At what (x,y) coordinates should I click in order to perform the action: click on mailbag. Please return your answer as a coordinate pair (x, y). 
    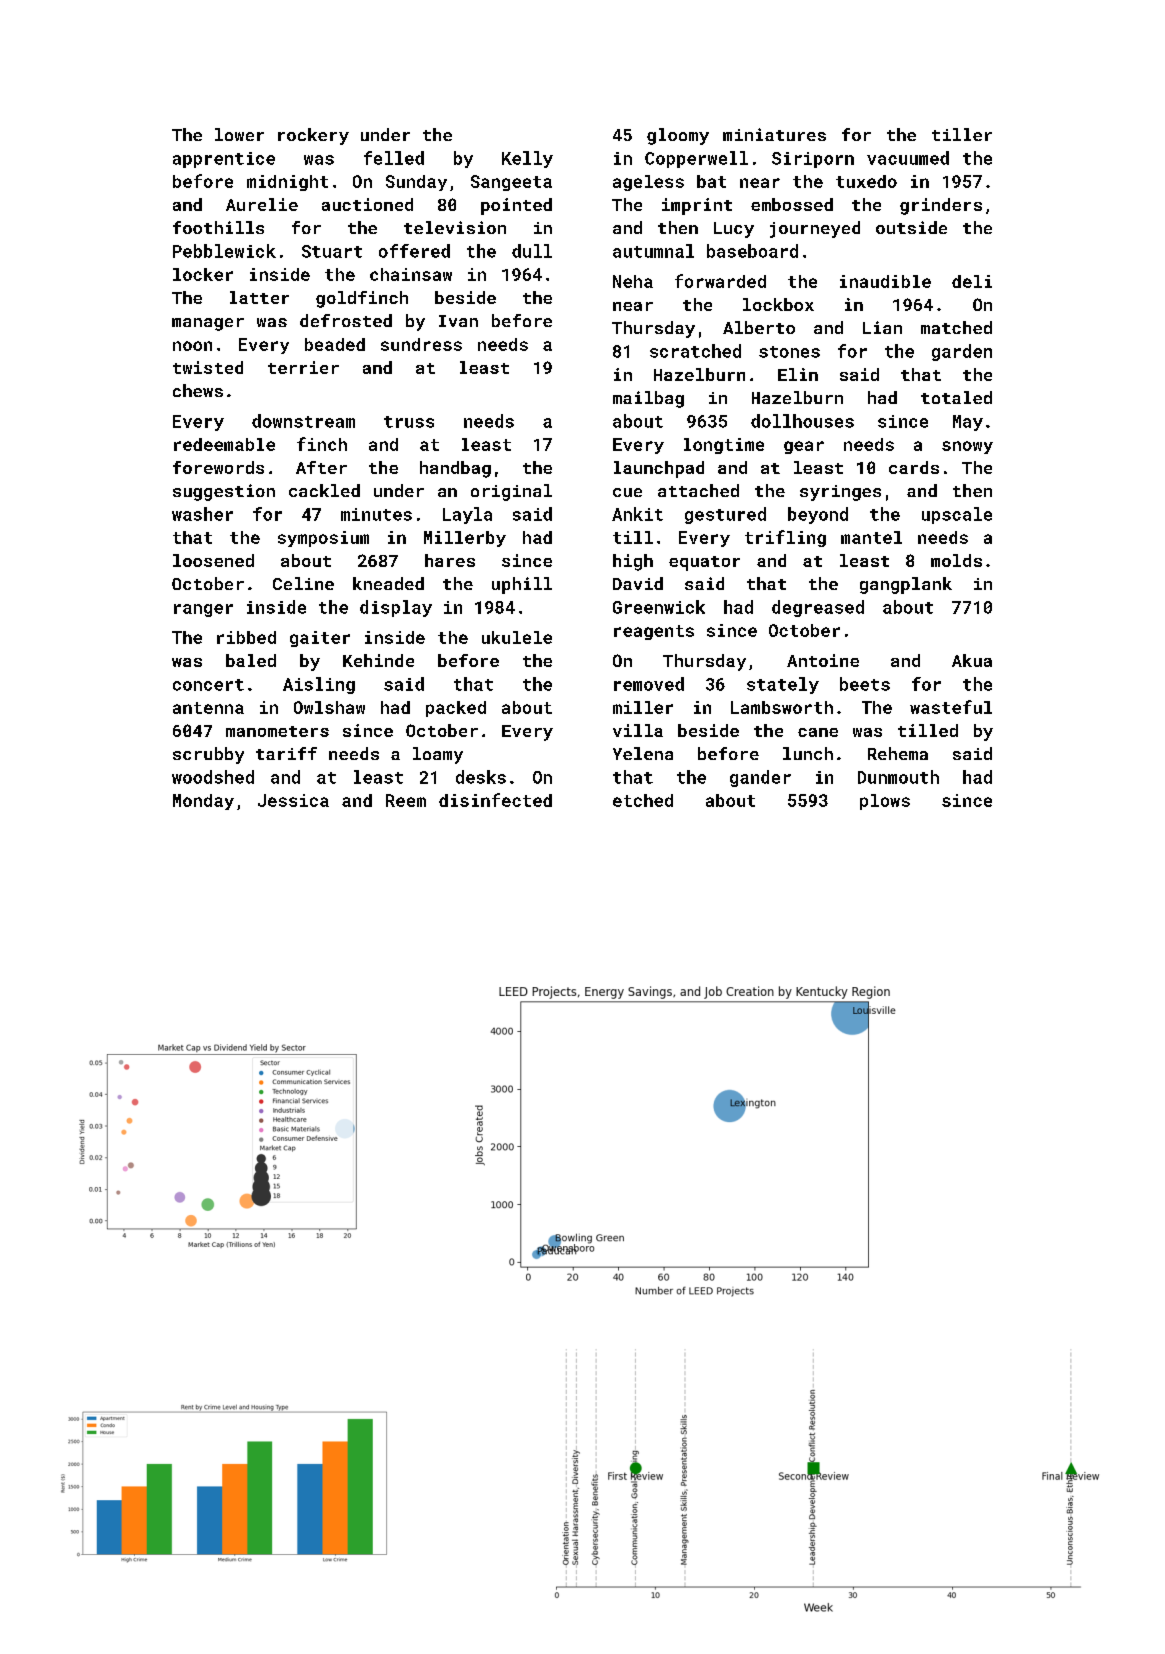
    Looking at the image, I should click on (648, 399).
